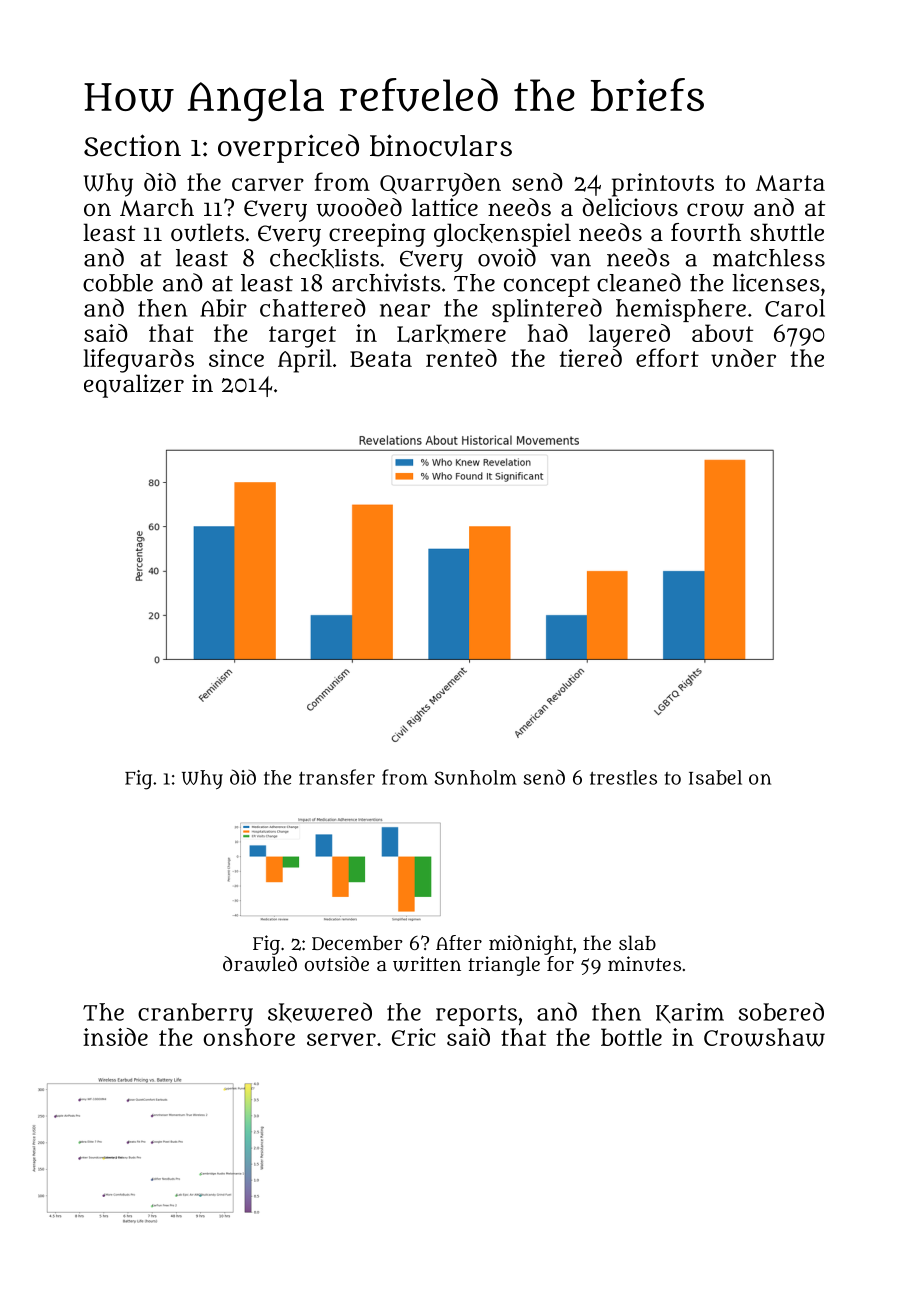 Image resolution: width=908 pixels, height=1316 pixels. What do you see at coordinates (337, 777) in the image?
I see `transfer` at bounding box center [337, 777].
